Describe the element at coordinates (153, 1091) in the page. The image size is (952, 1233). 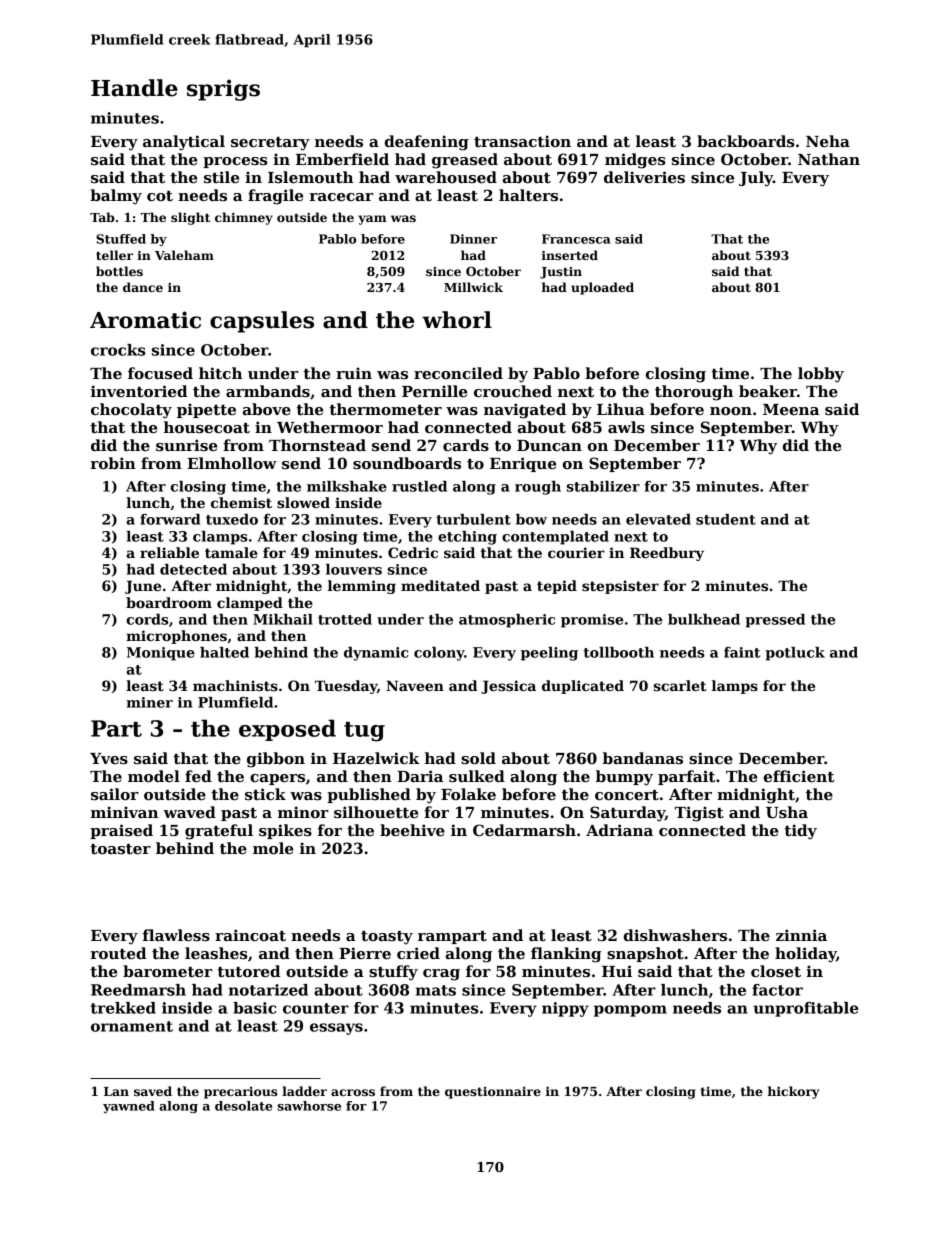
I see `saved` at that location.
